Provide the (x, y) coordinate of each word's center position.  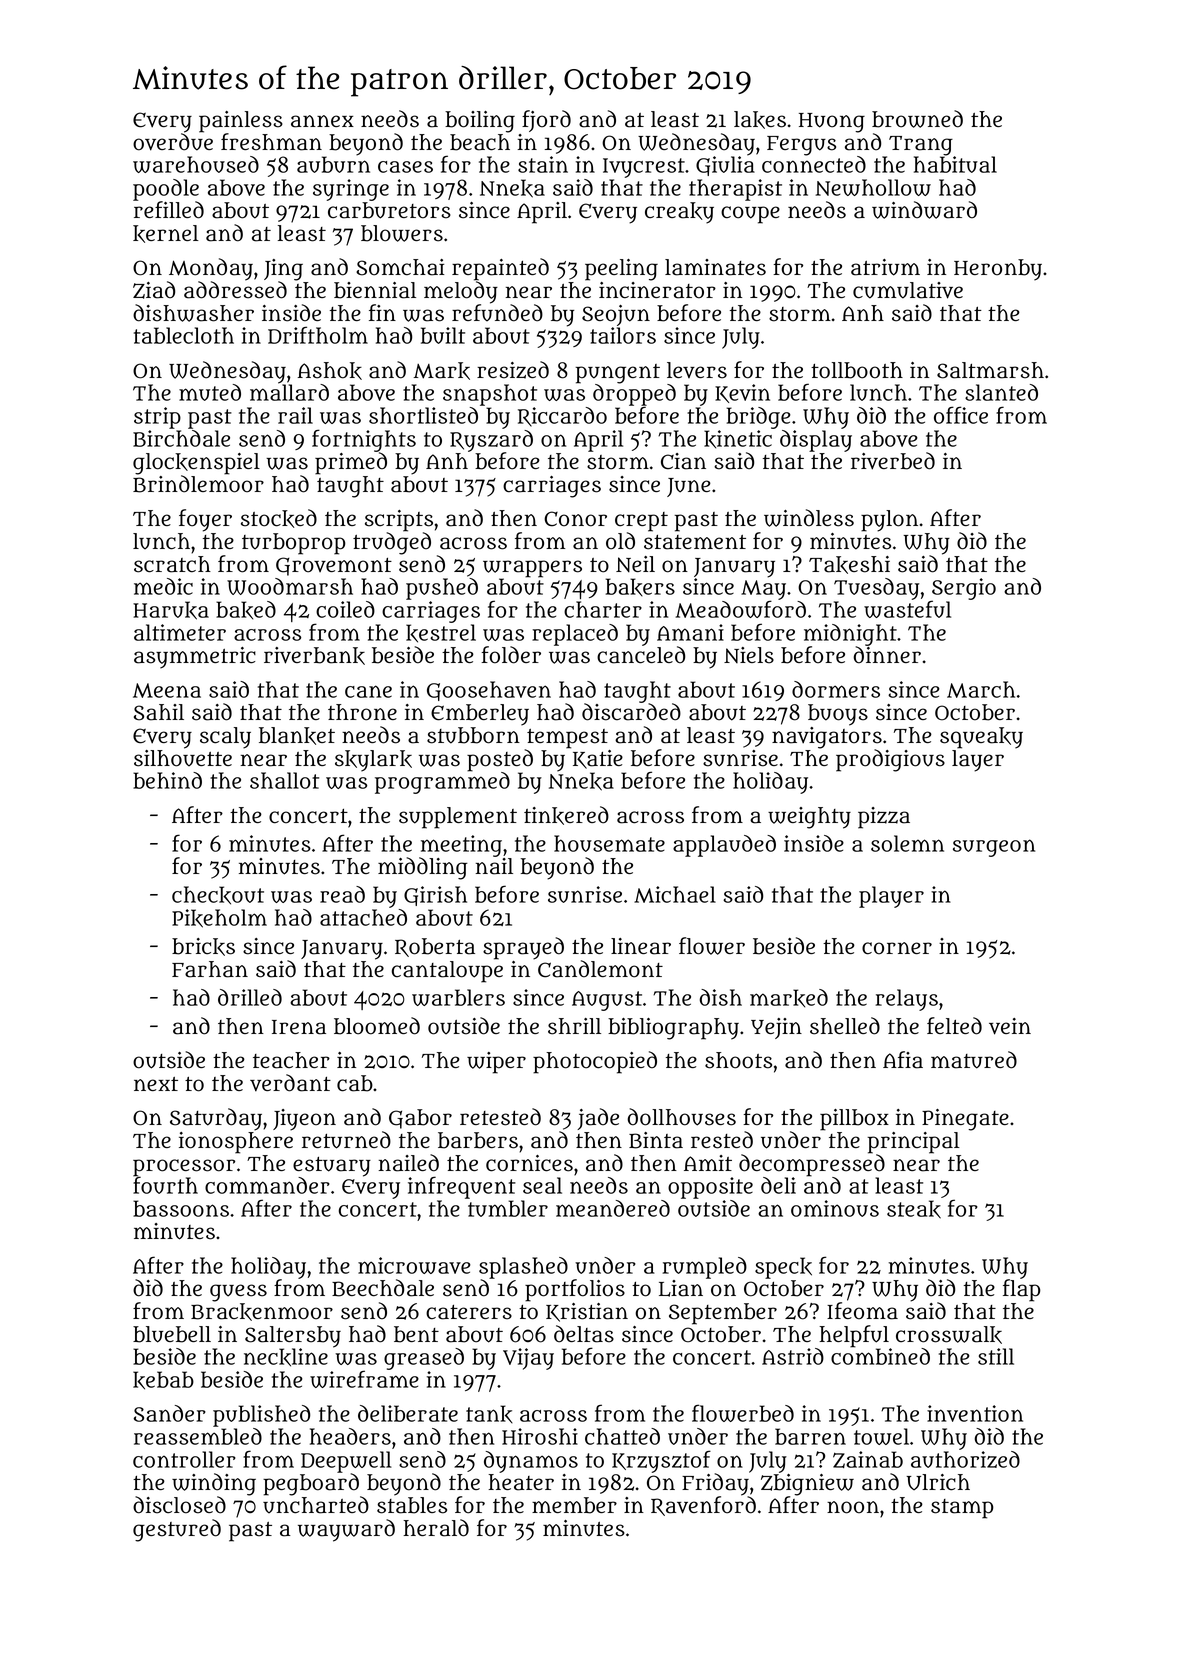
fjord (546, 121)
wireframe (364, 1379)
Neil (635, 564)
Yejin (776, 1028)
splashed (523, 1268)
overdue (173, 142)
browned (917, 119)
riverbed (893, 461)
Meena (167, 690)
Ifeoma (862, 1311)
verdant (290, 1083)
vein (1010, 1026)
